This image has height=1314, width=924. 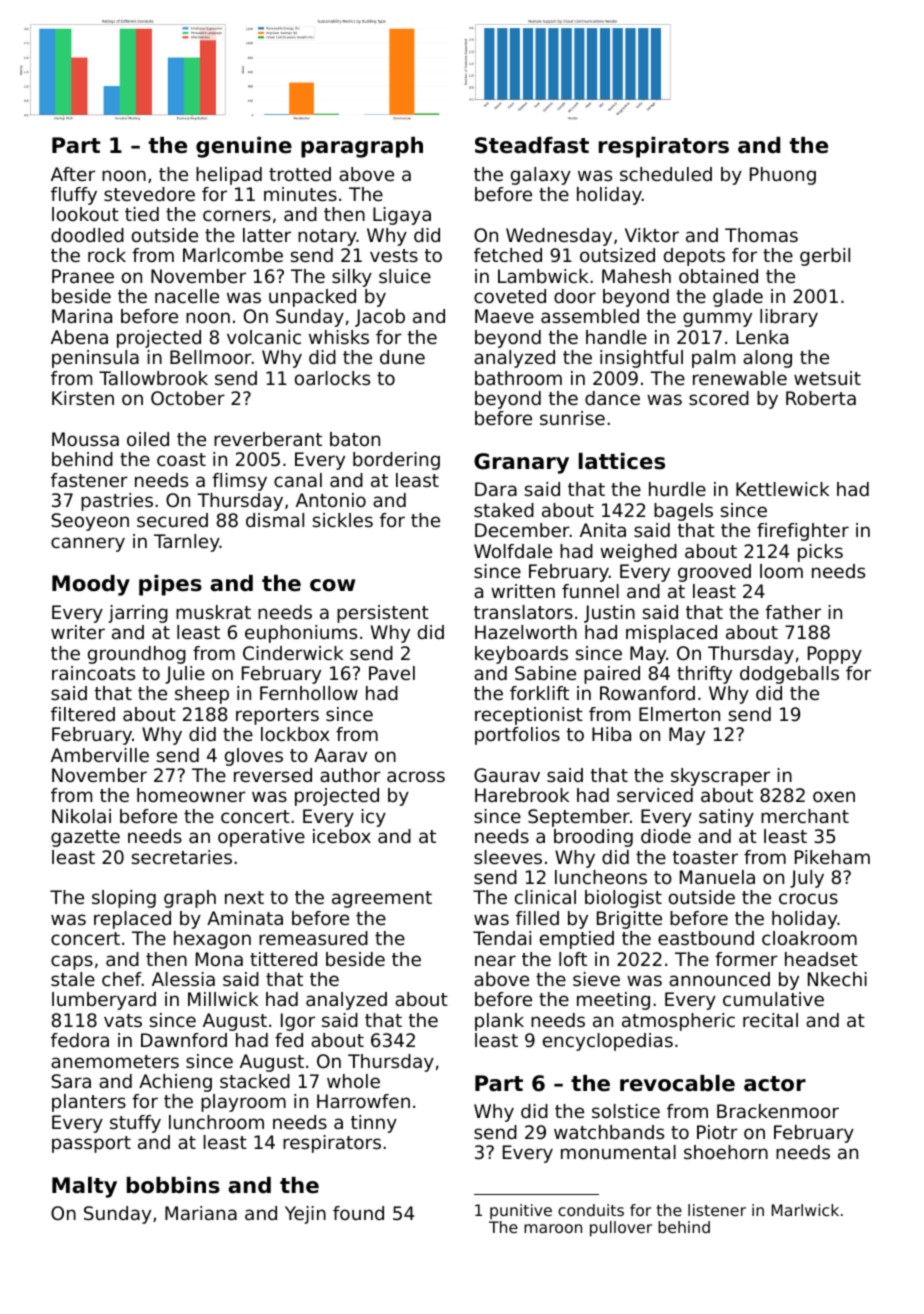 What do you see at coordinates (181, 459) in the image?
I see `coast` at bounding box center [181, 459].
